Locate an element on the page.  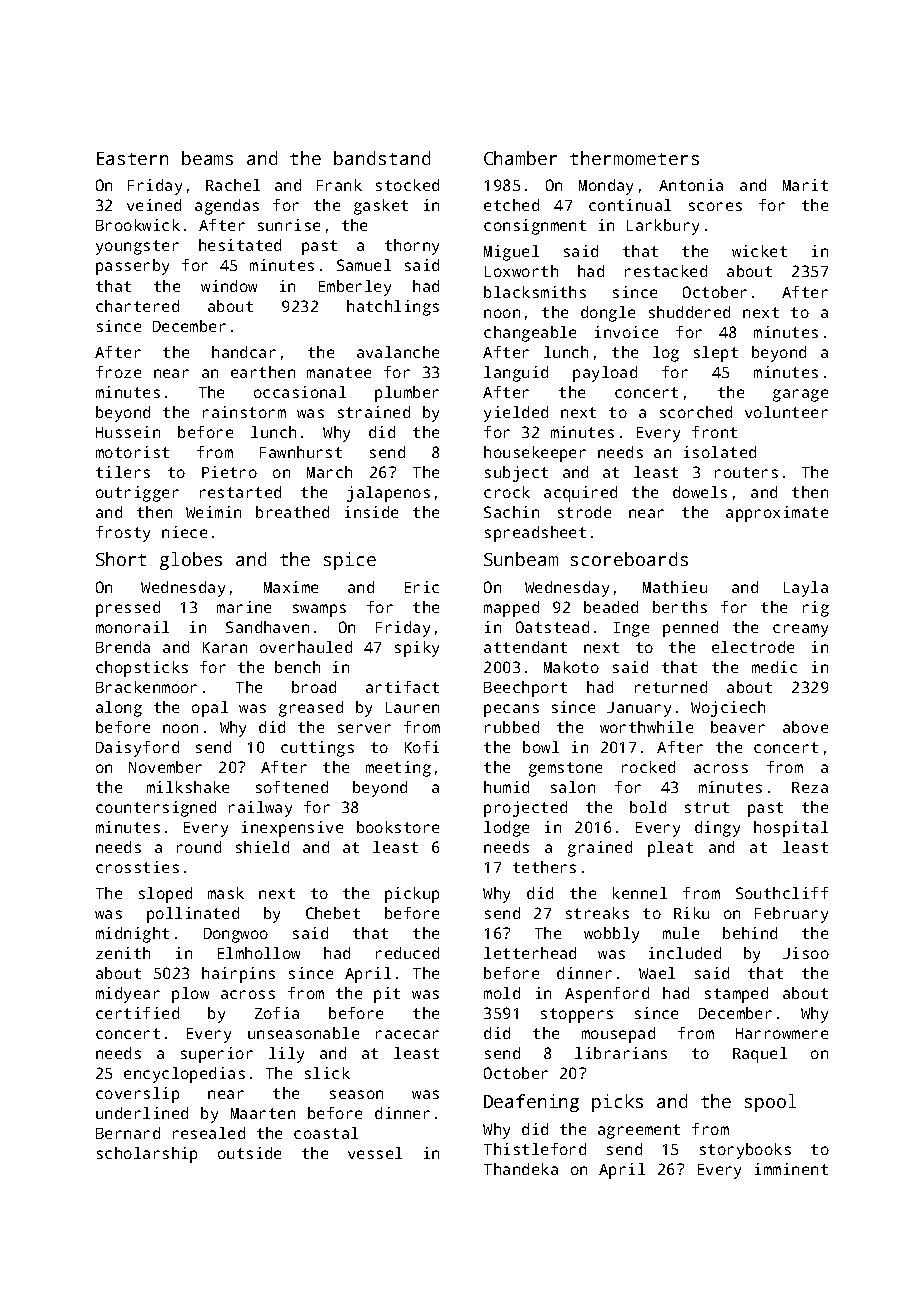
agendas is located at coordinates (227, 207).
